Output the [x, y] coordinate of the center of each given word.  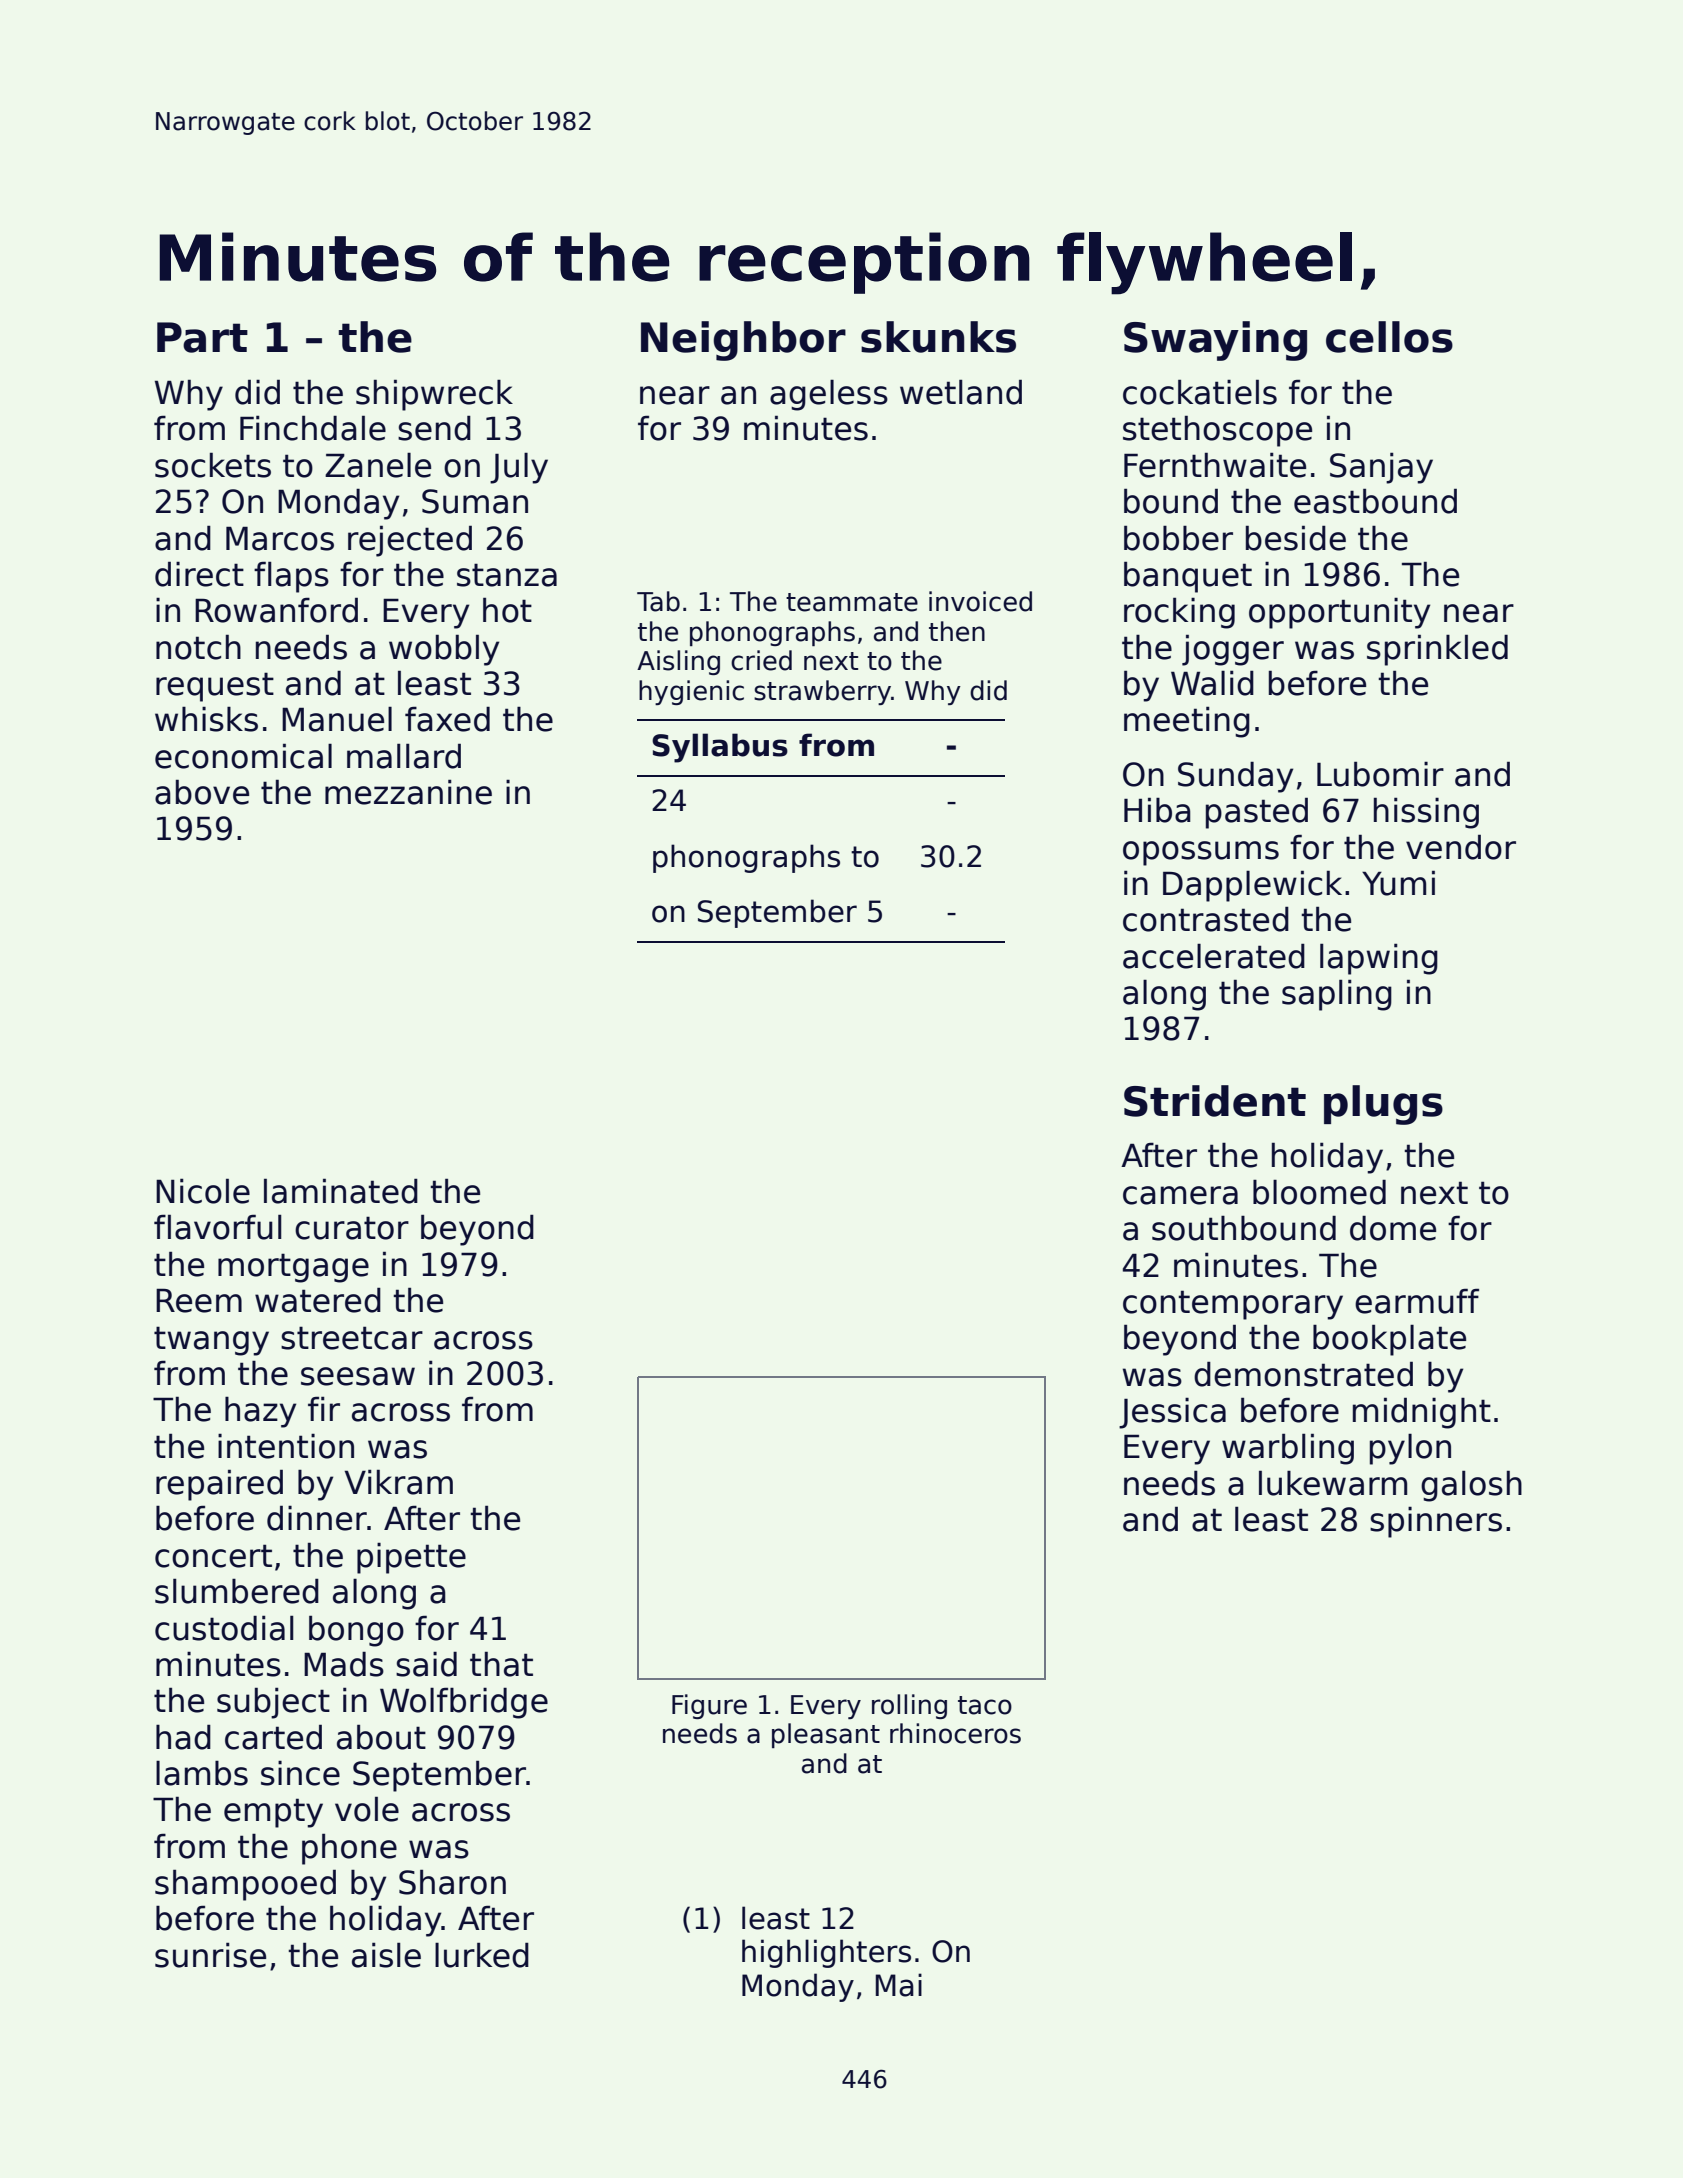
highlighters [826, 1953]
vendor [1461, 847]
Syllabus [720, 748]
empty [273, 1813]
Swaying [1215, 341]
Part [202, 337]
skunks [938, 337]
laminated [341, 1191]
